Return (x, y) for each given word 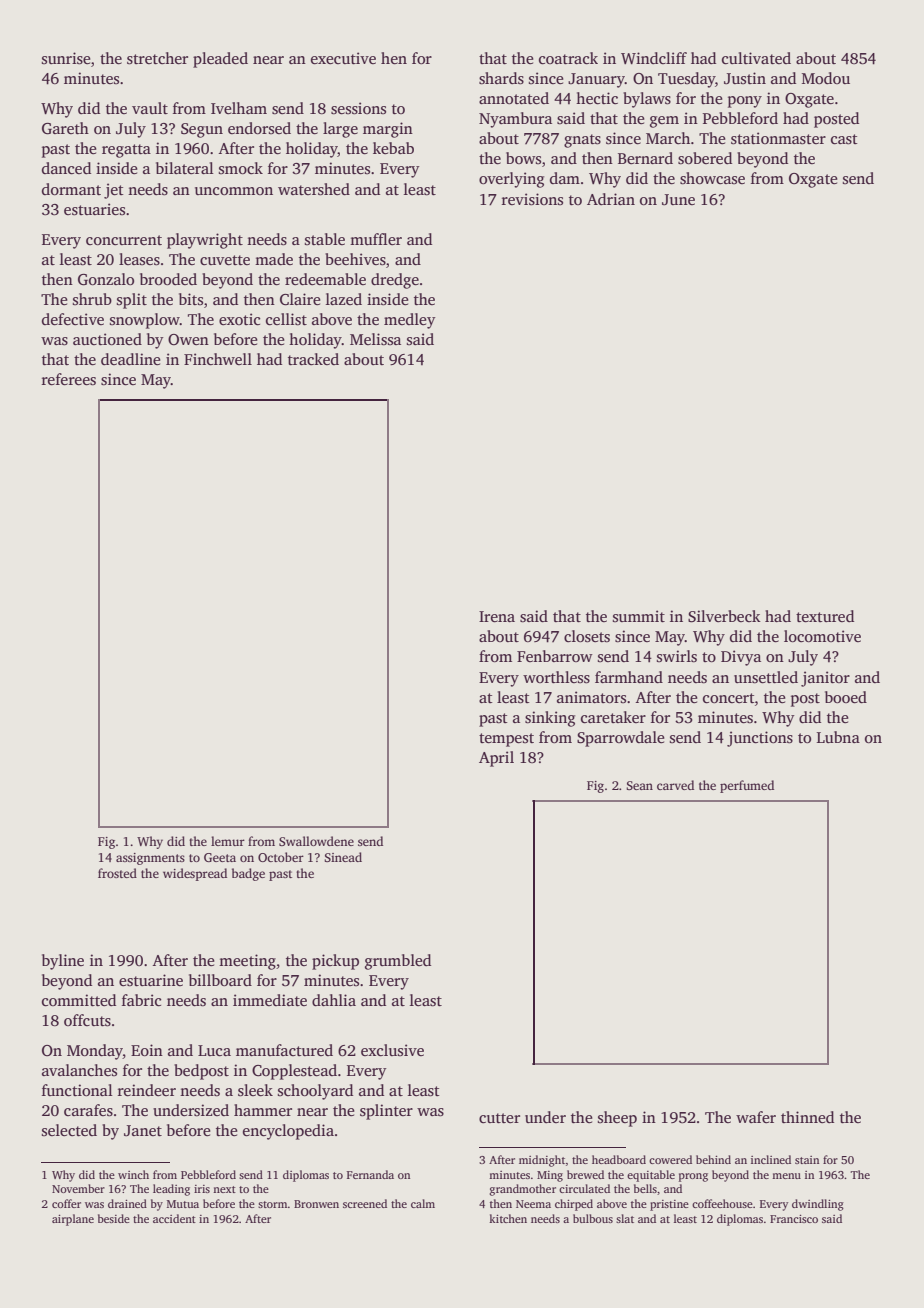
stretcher (157, 58)
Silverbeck (724, 616)
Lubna (838, 737)
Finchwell (218, 359)
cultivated (756, 58)
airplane (73, 1220)
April (496, 759)
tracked (313, 359)
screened (365, 1203)
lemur (228, 841)
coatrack (568, 58)
